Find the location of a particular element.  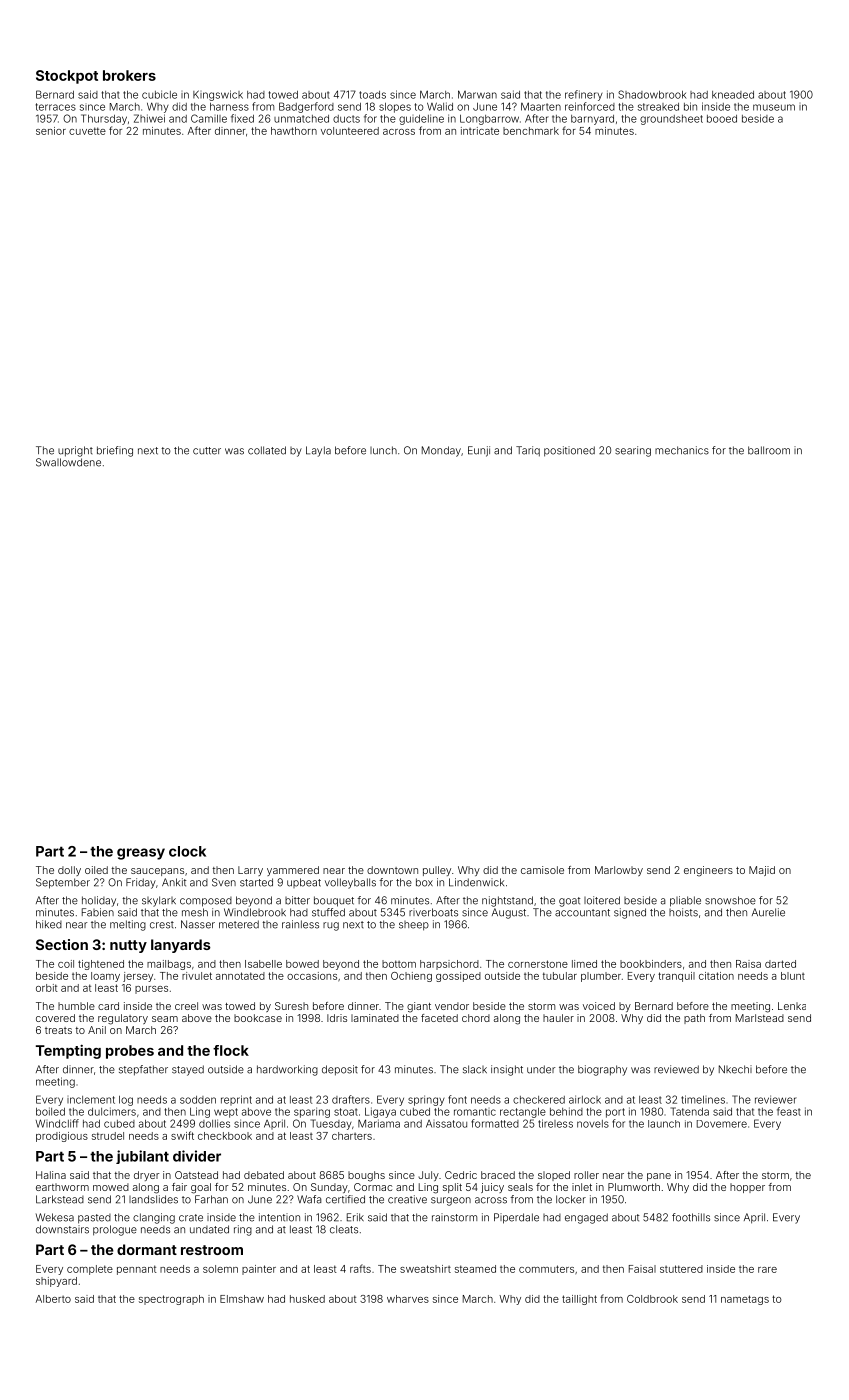

Windcliff is located at coordinates (57, 1123).
